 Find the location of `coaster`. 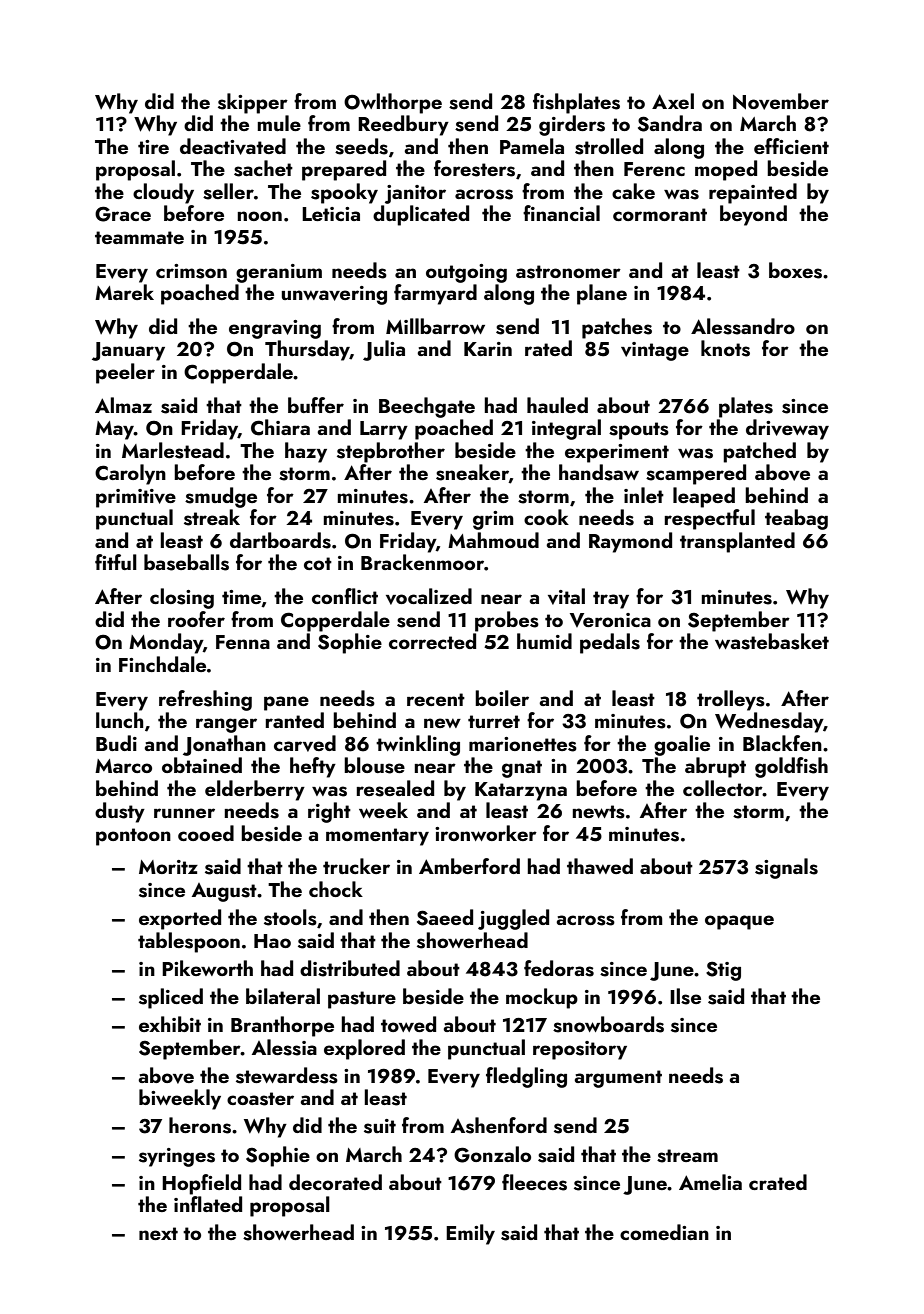

coaster is located at coordinates (260, 1099).
